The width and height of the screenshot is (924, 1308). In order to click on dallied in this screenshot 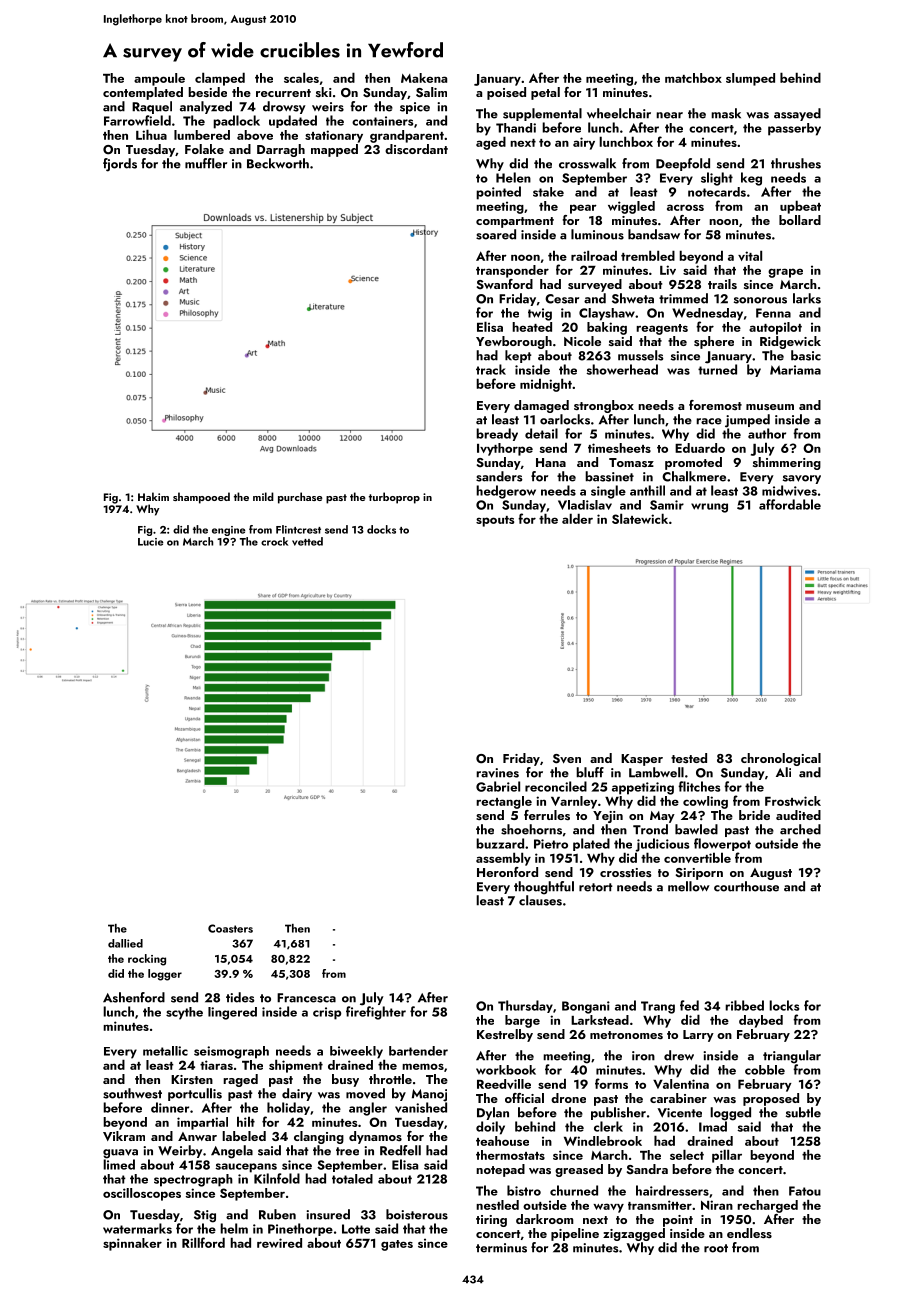, I will do `click(125, 943)`.
